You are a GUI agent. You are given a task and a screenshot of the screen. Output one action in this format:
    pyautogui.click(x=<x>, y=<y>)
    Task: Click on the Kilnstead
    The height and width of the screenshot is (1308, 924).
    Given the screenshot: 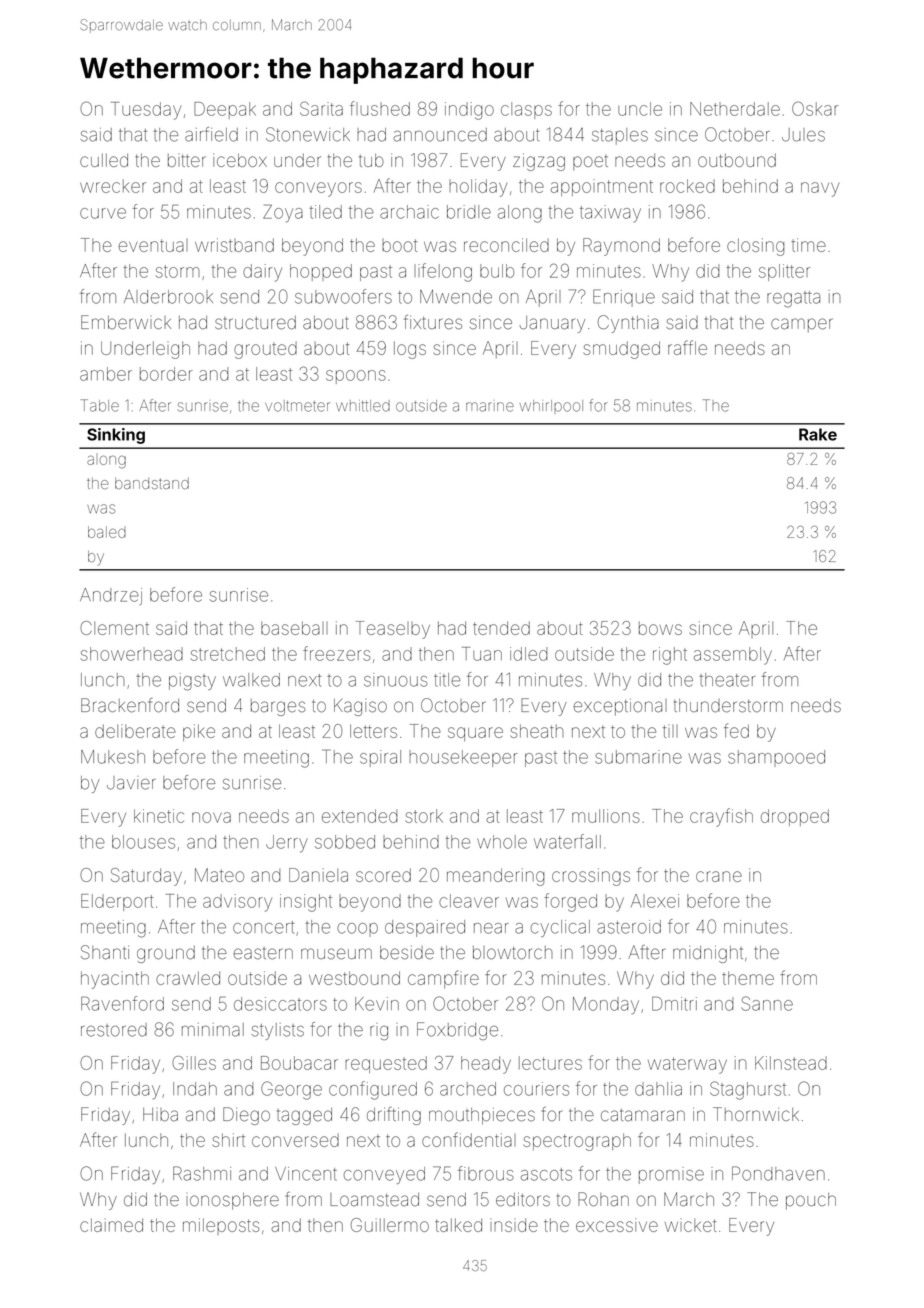 What is the action you would take?
    pyautogui.click(x=791, y=1063)
